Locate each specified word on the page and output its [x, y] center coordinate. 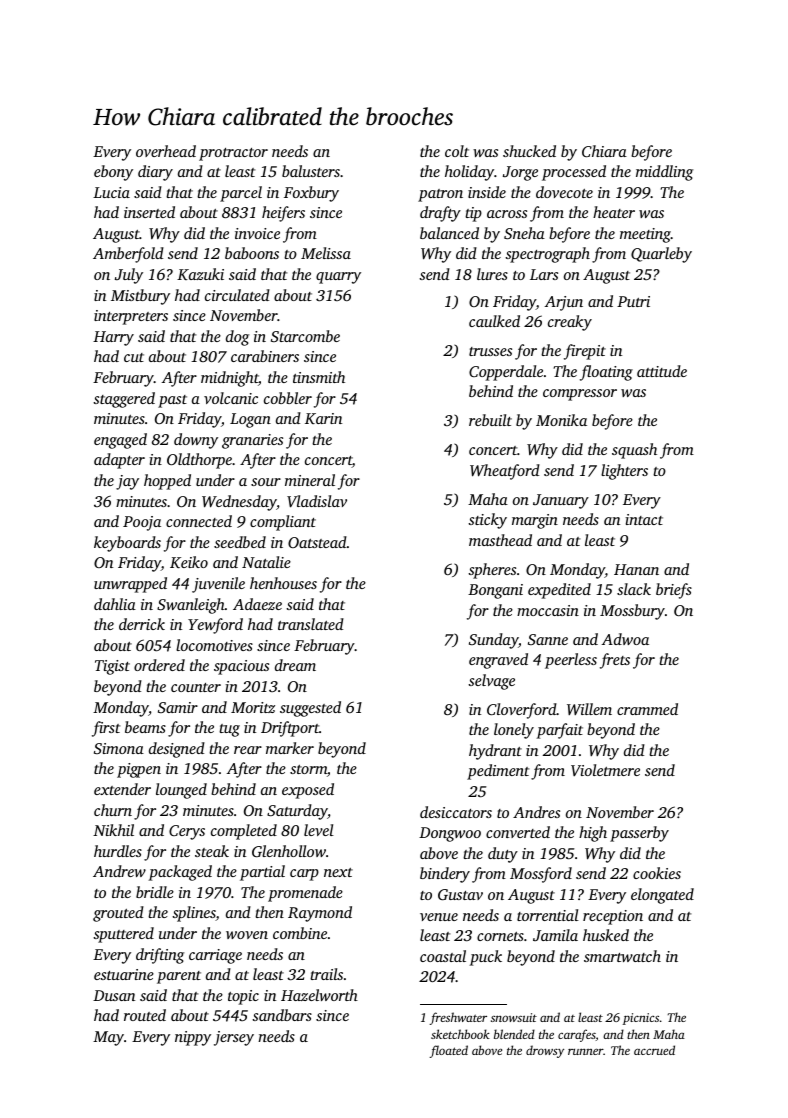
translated [311, 624]
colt [457, 151]
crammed [647, 709]
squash [634, 451]
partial [262, 873]
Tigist [112, 667]
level [319, 830]
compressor [580, 395]
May [108, 1038]
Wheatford [505, 472]
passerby [639, 834]
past [172, 401]
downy [196, 441]
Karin [323, 418]
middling [664, 173]
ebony [113, 173]
